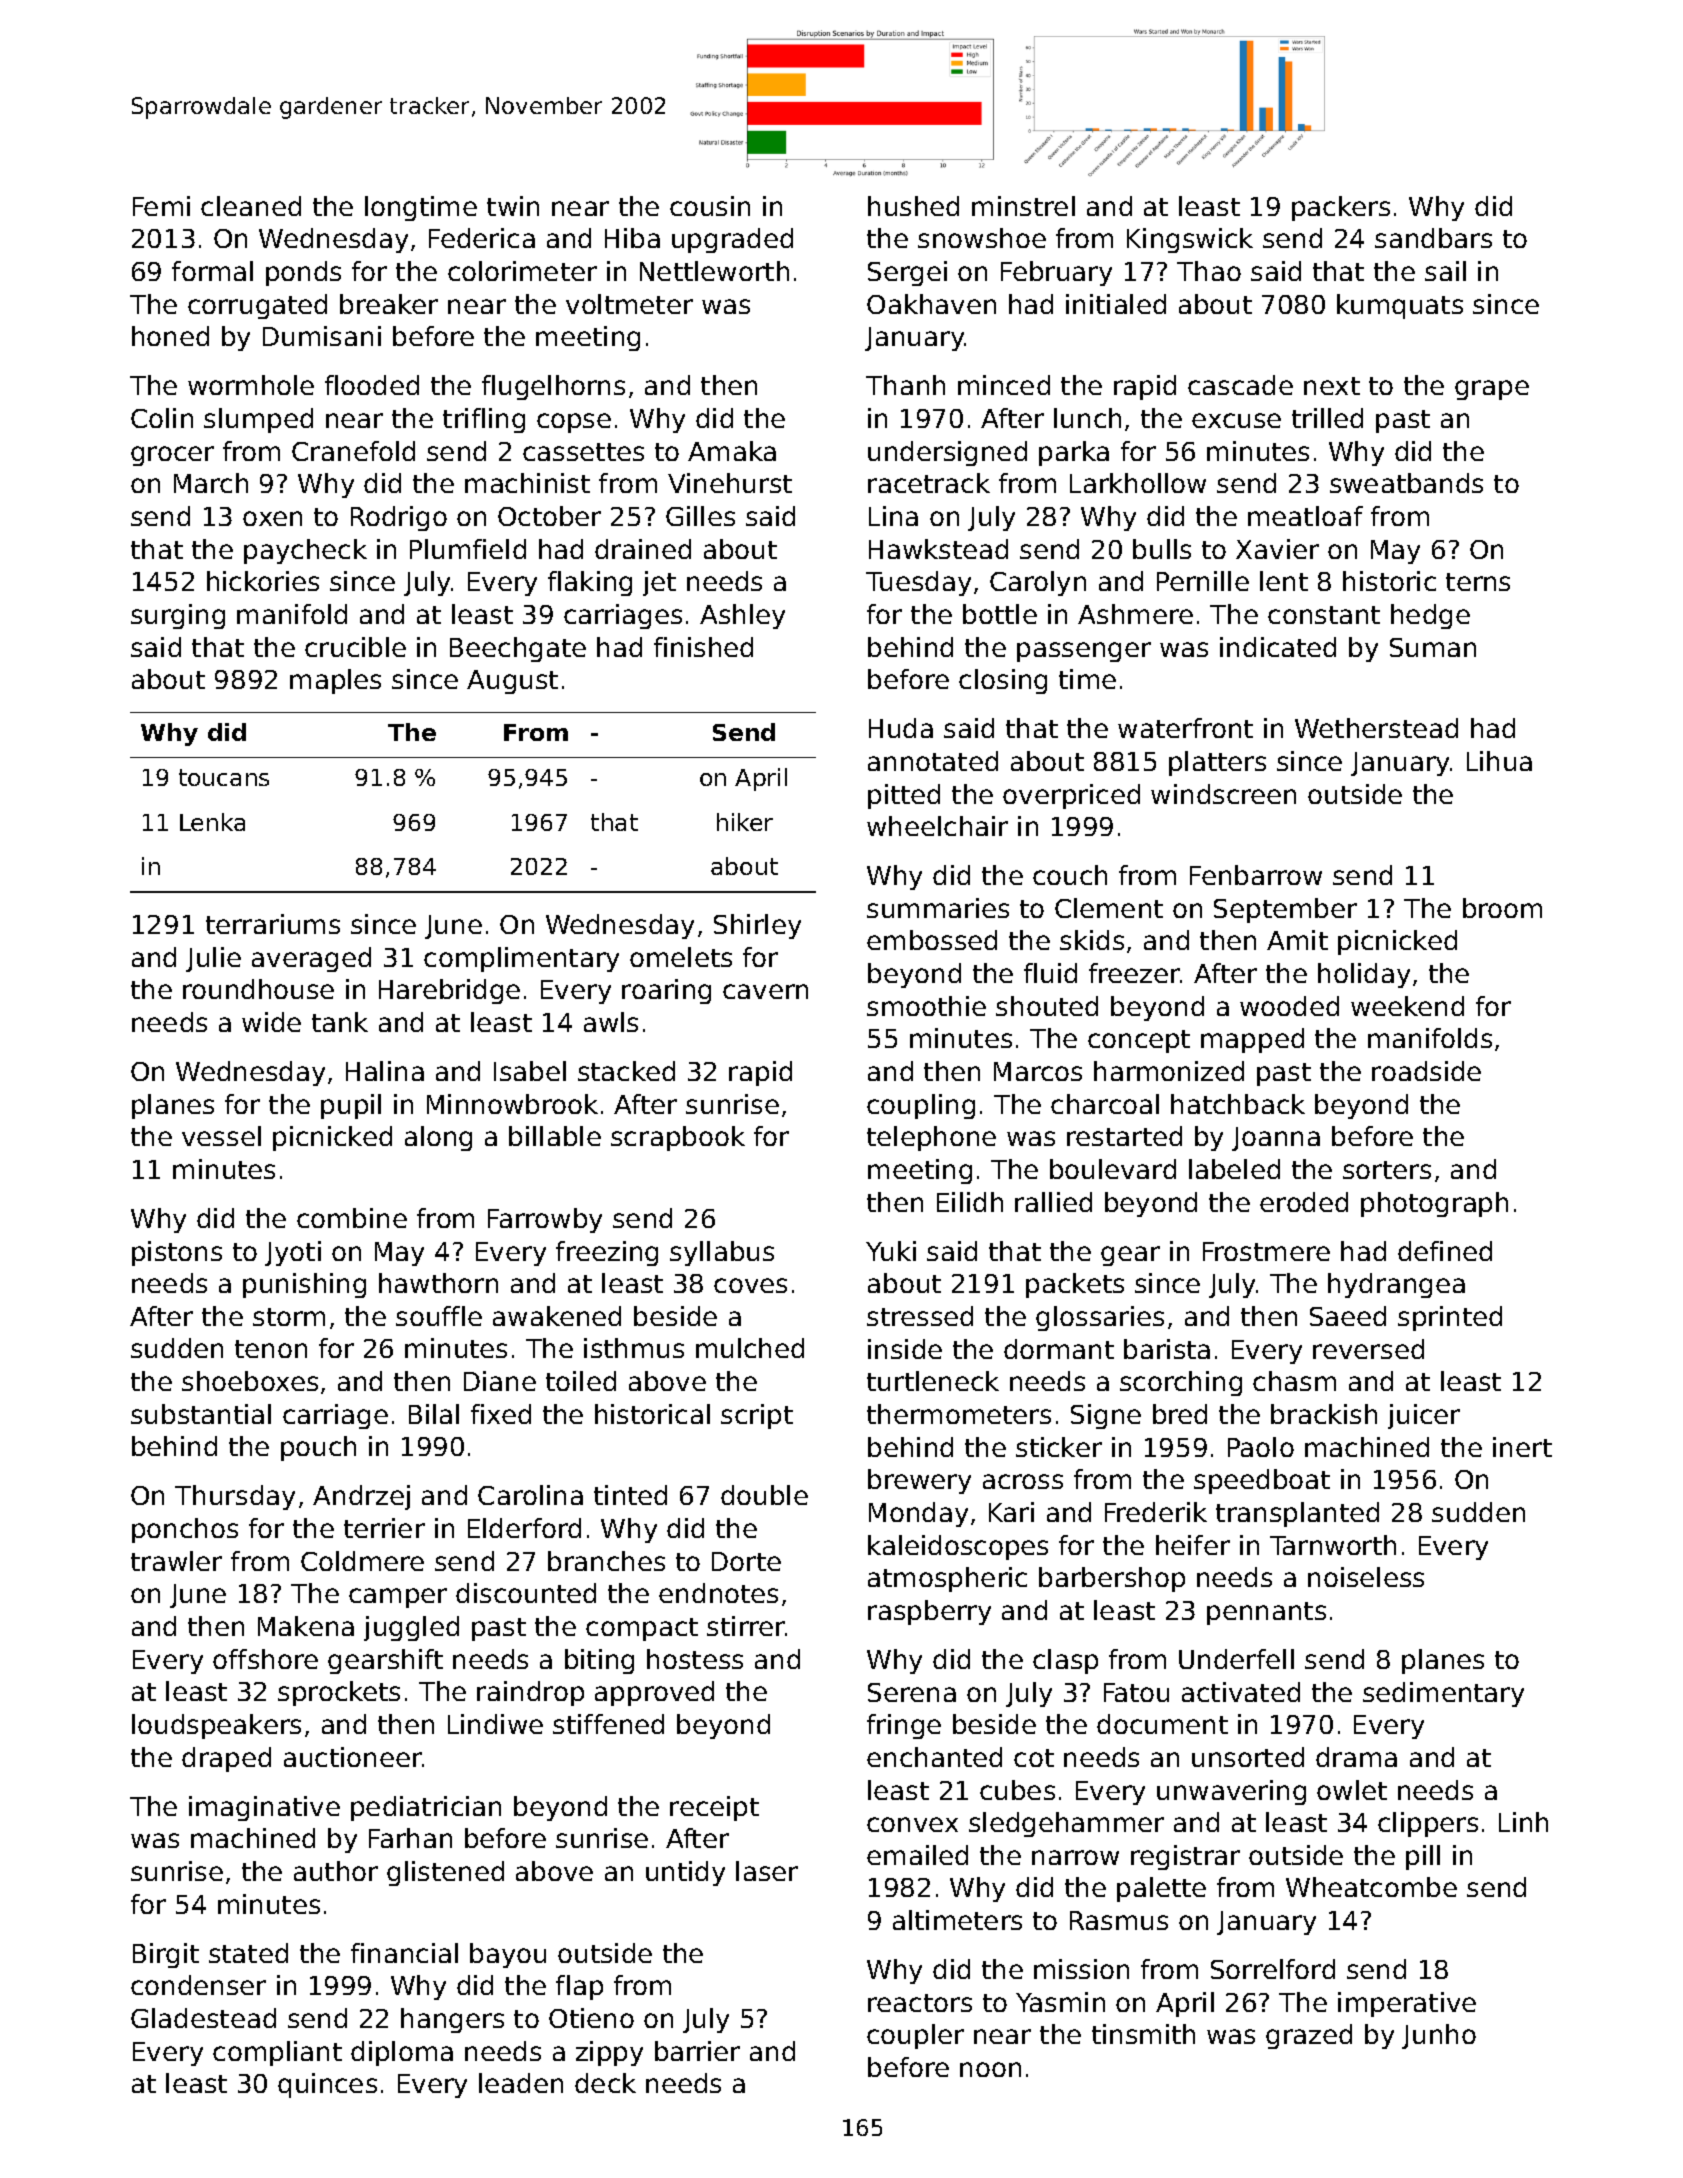 This page has width=1683, height=2178. I want to click on Federica, so click(482, 238).
